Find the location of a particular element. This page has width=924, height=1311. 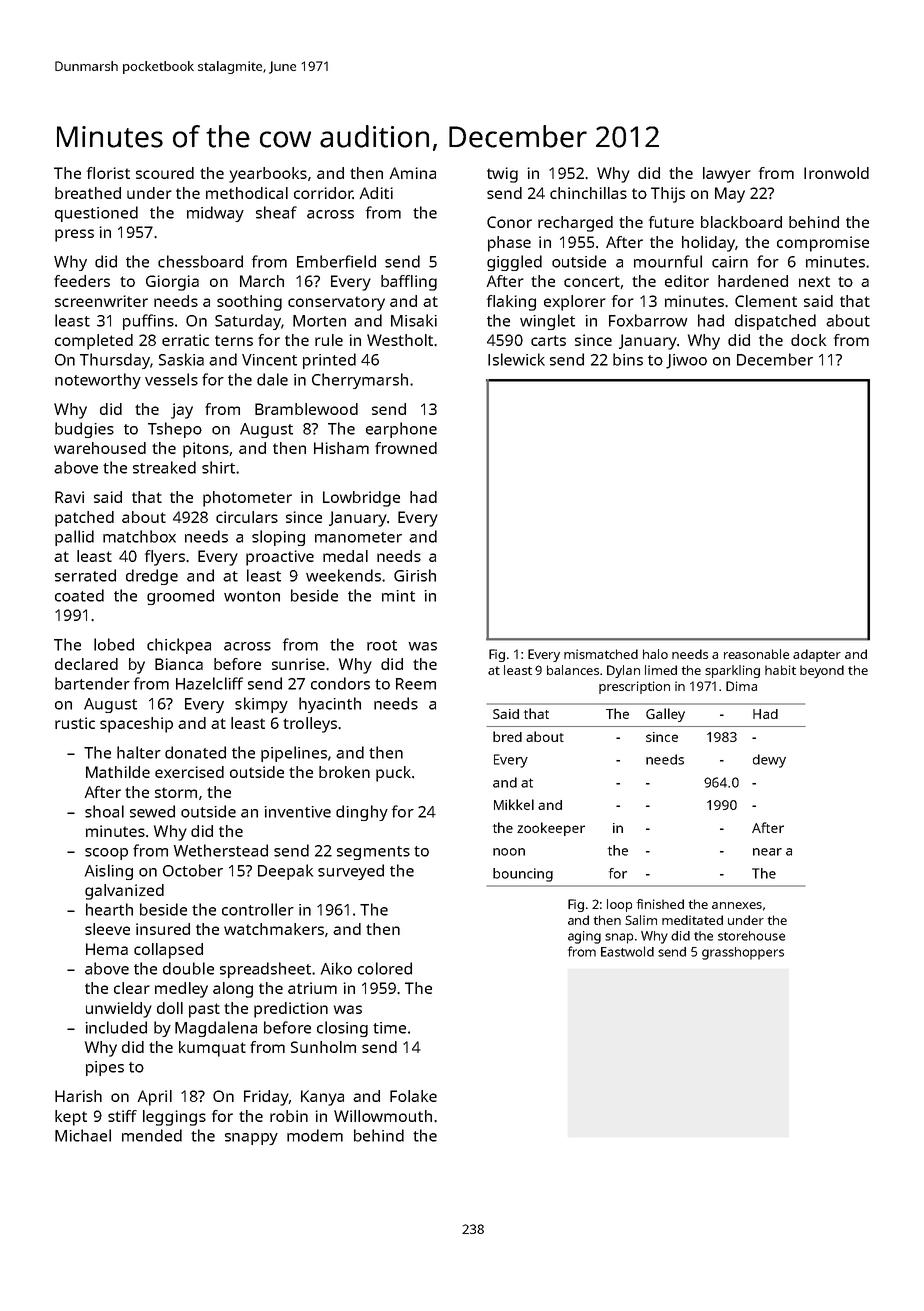

compromise is located at coordinates (823, 244).
